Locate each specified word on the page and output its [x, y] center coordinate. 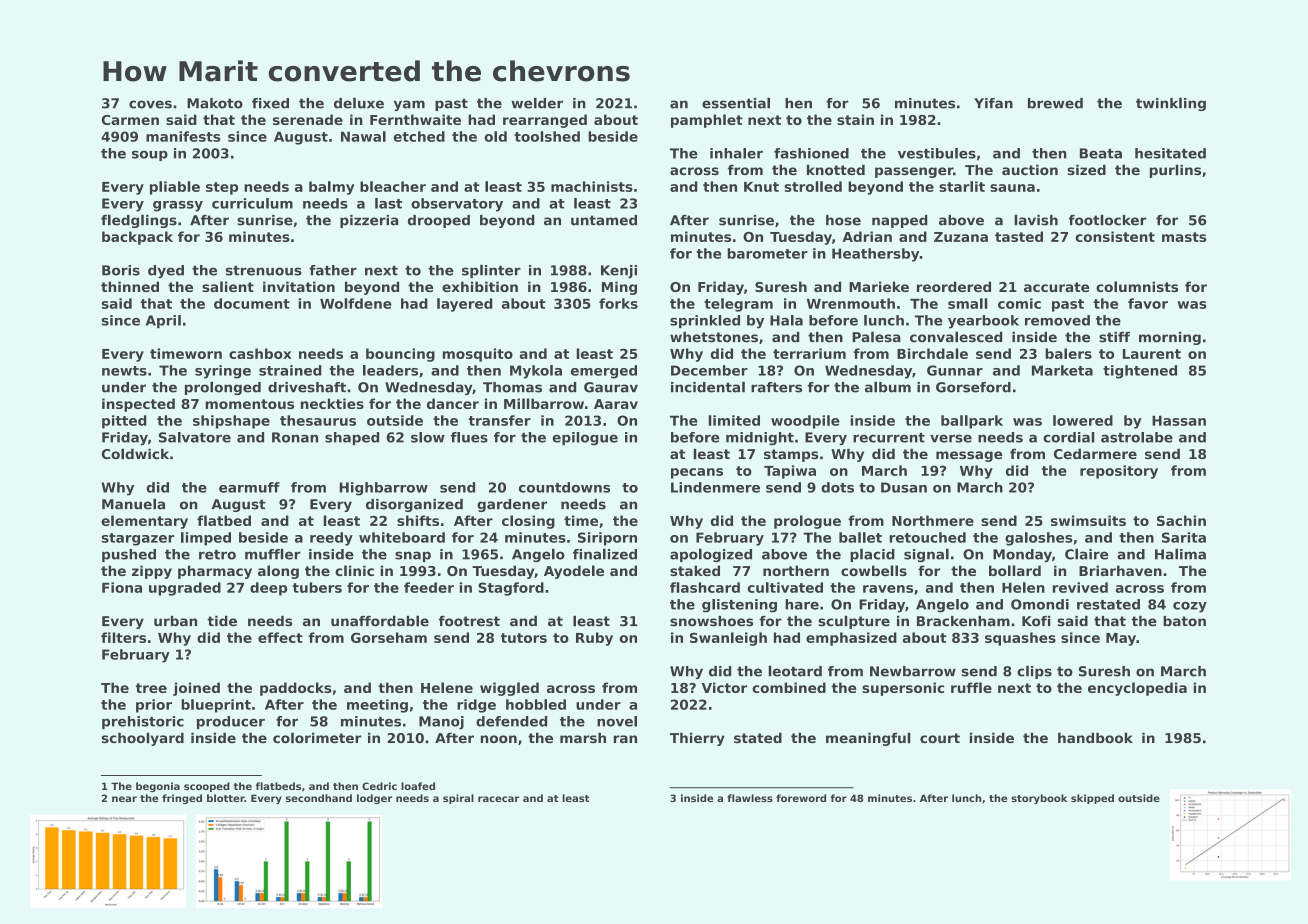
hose [843, 220]
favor [1148, 303]
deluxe [359, 103]
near [124, 799]
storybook [1039, 799]
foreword [801, 798]
